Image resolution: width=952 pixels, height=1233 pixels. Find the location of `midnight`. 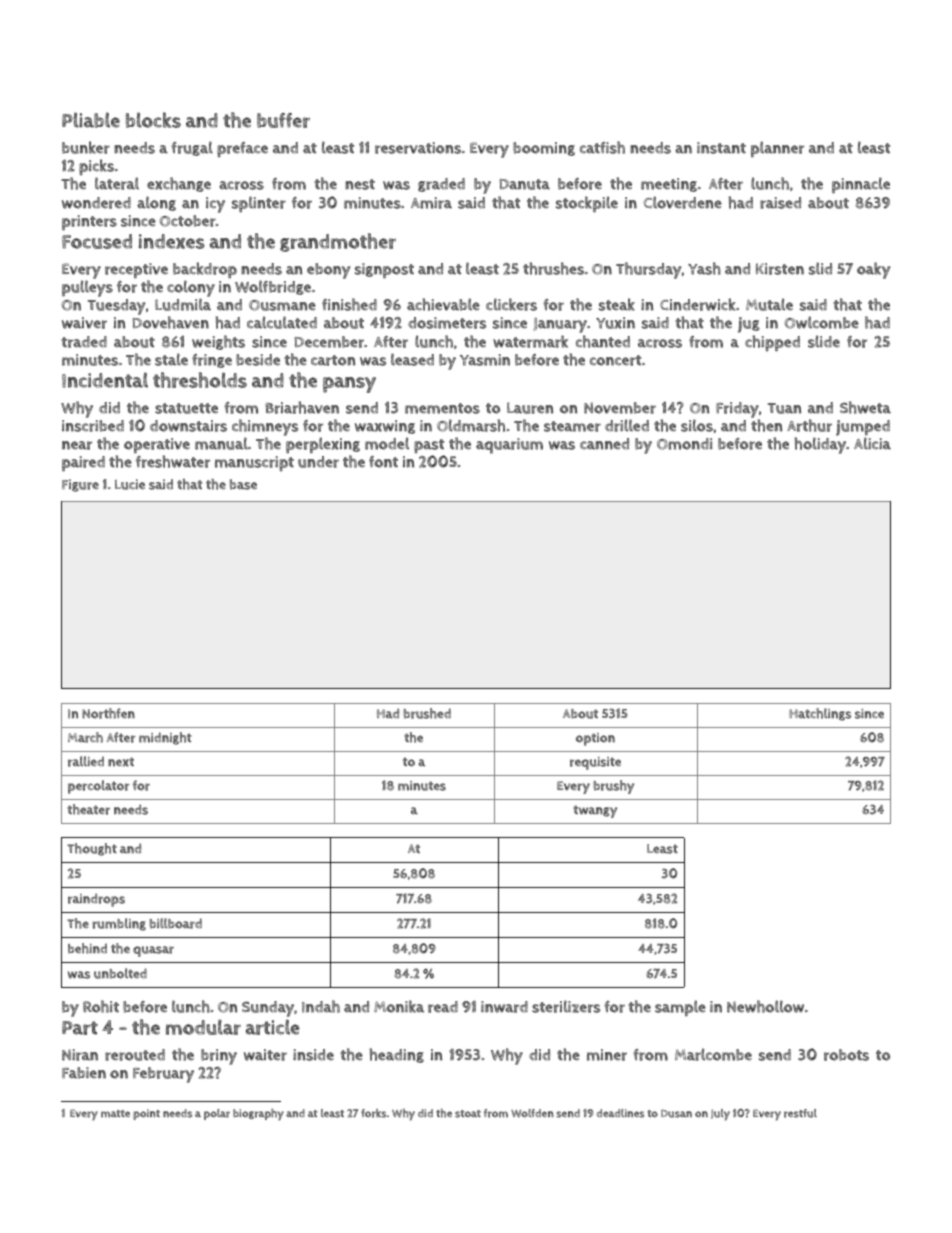

midnight is located at coordinates (165, 738).
